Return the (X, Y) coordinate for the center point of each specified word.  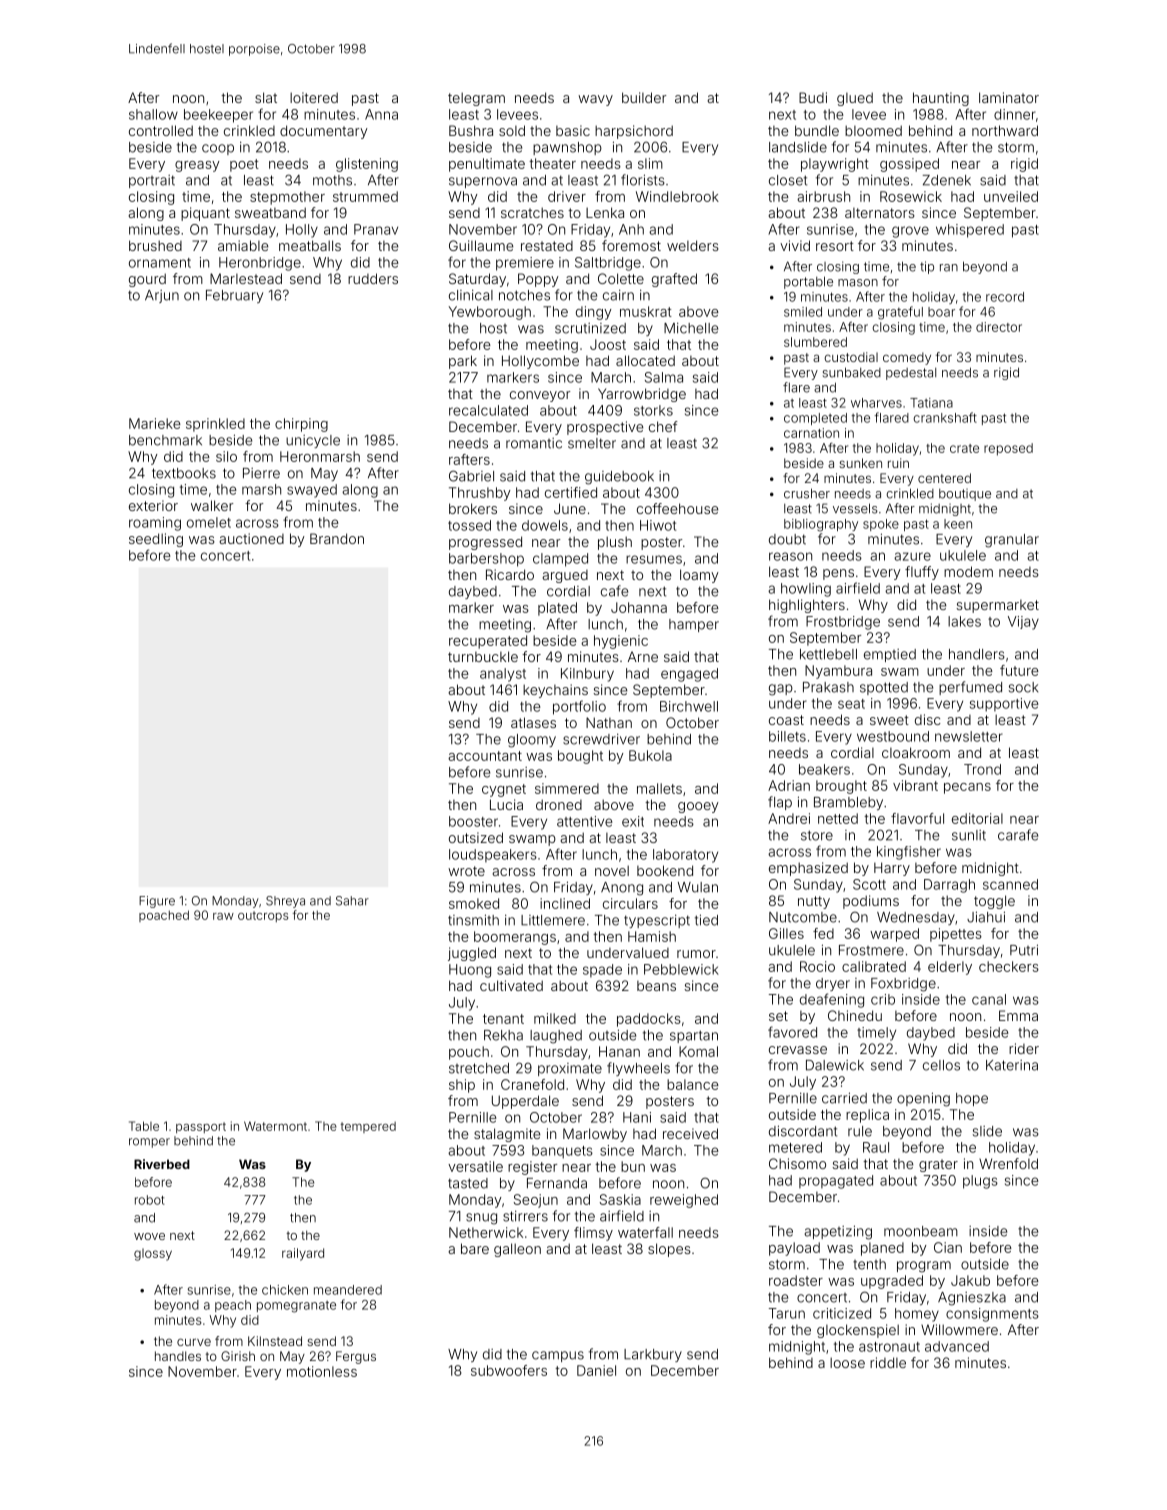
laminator (1009, 97)
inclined (565, 903)
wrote (466, 871)
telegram (476, 99)
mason (858, 283)
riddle (888, 1362)
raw (223, 916)
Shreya (285, 902)
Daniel (596, 1370)
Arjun (162, 296)
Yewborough (489, 313)
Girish (238, 1356)
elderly (950, 968)
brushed (155, 245)
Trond (982, 769)
